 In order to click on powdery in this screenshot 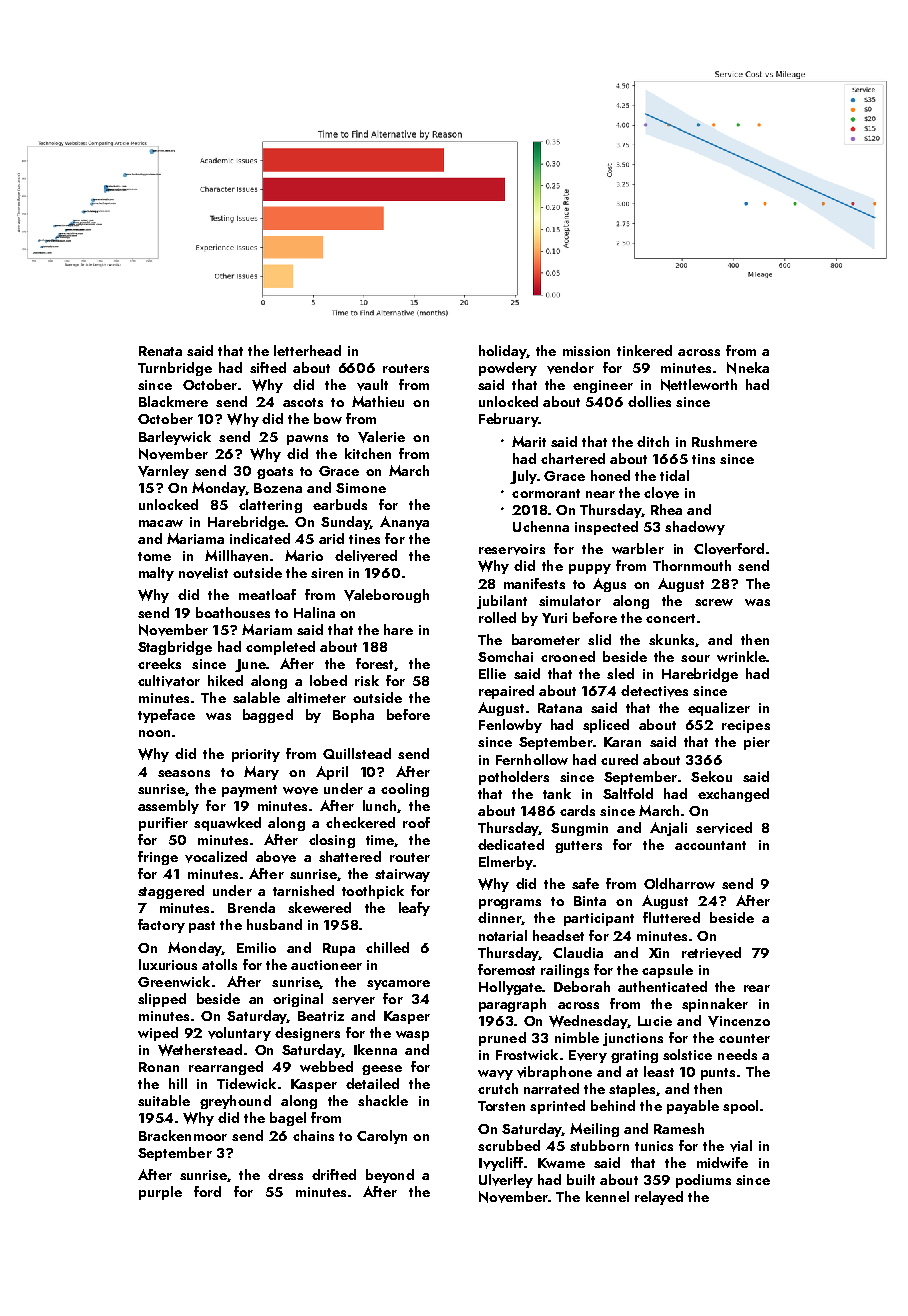, I will do `click(508, 369)`.
